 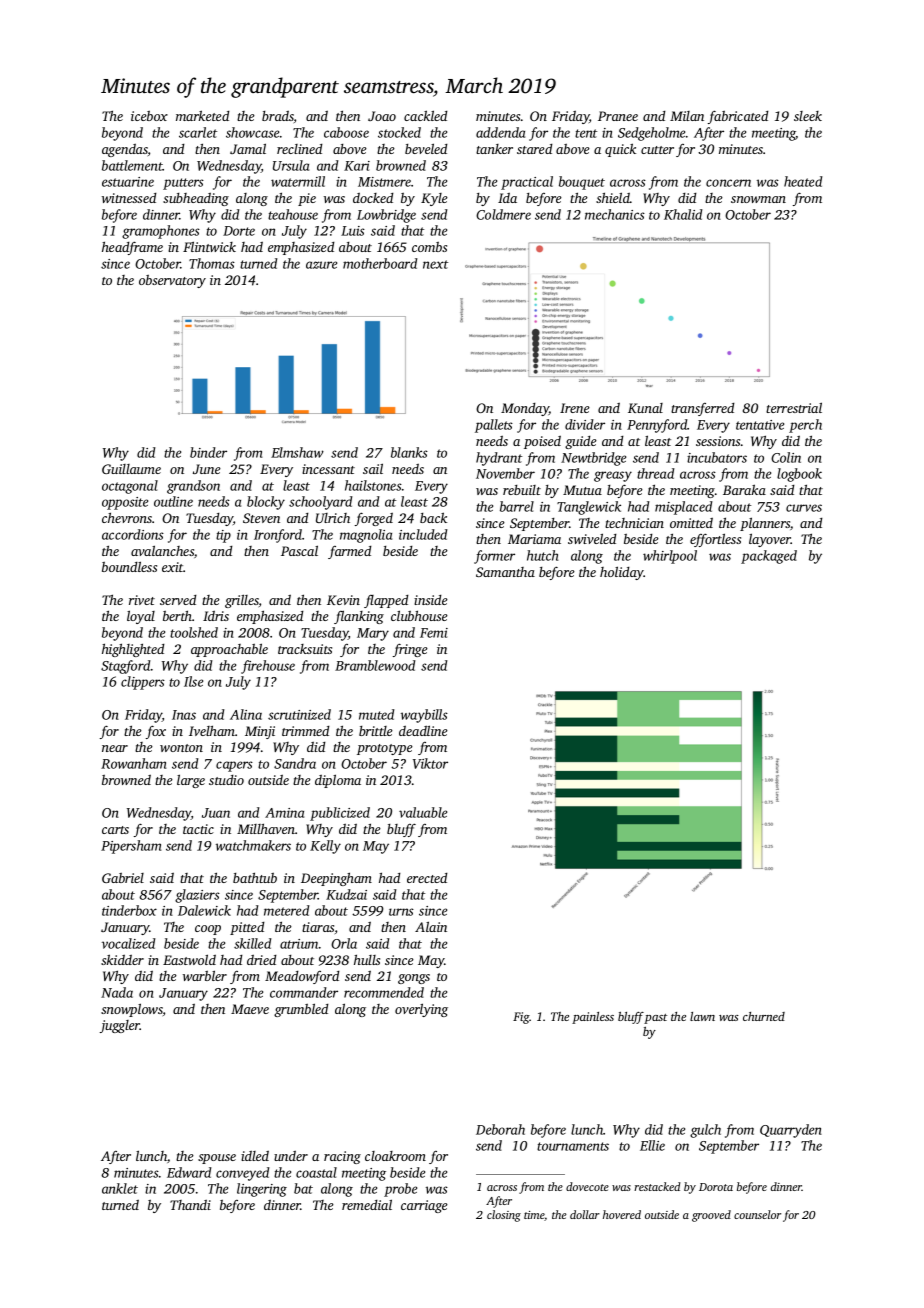 What do you see at coordinates (395, 1156) in the page?
I see `cloakroom` at bounding box center [395, 1156].
